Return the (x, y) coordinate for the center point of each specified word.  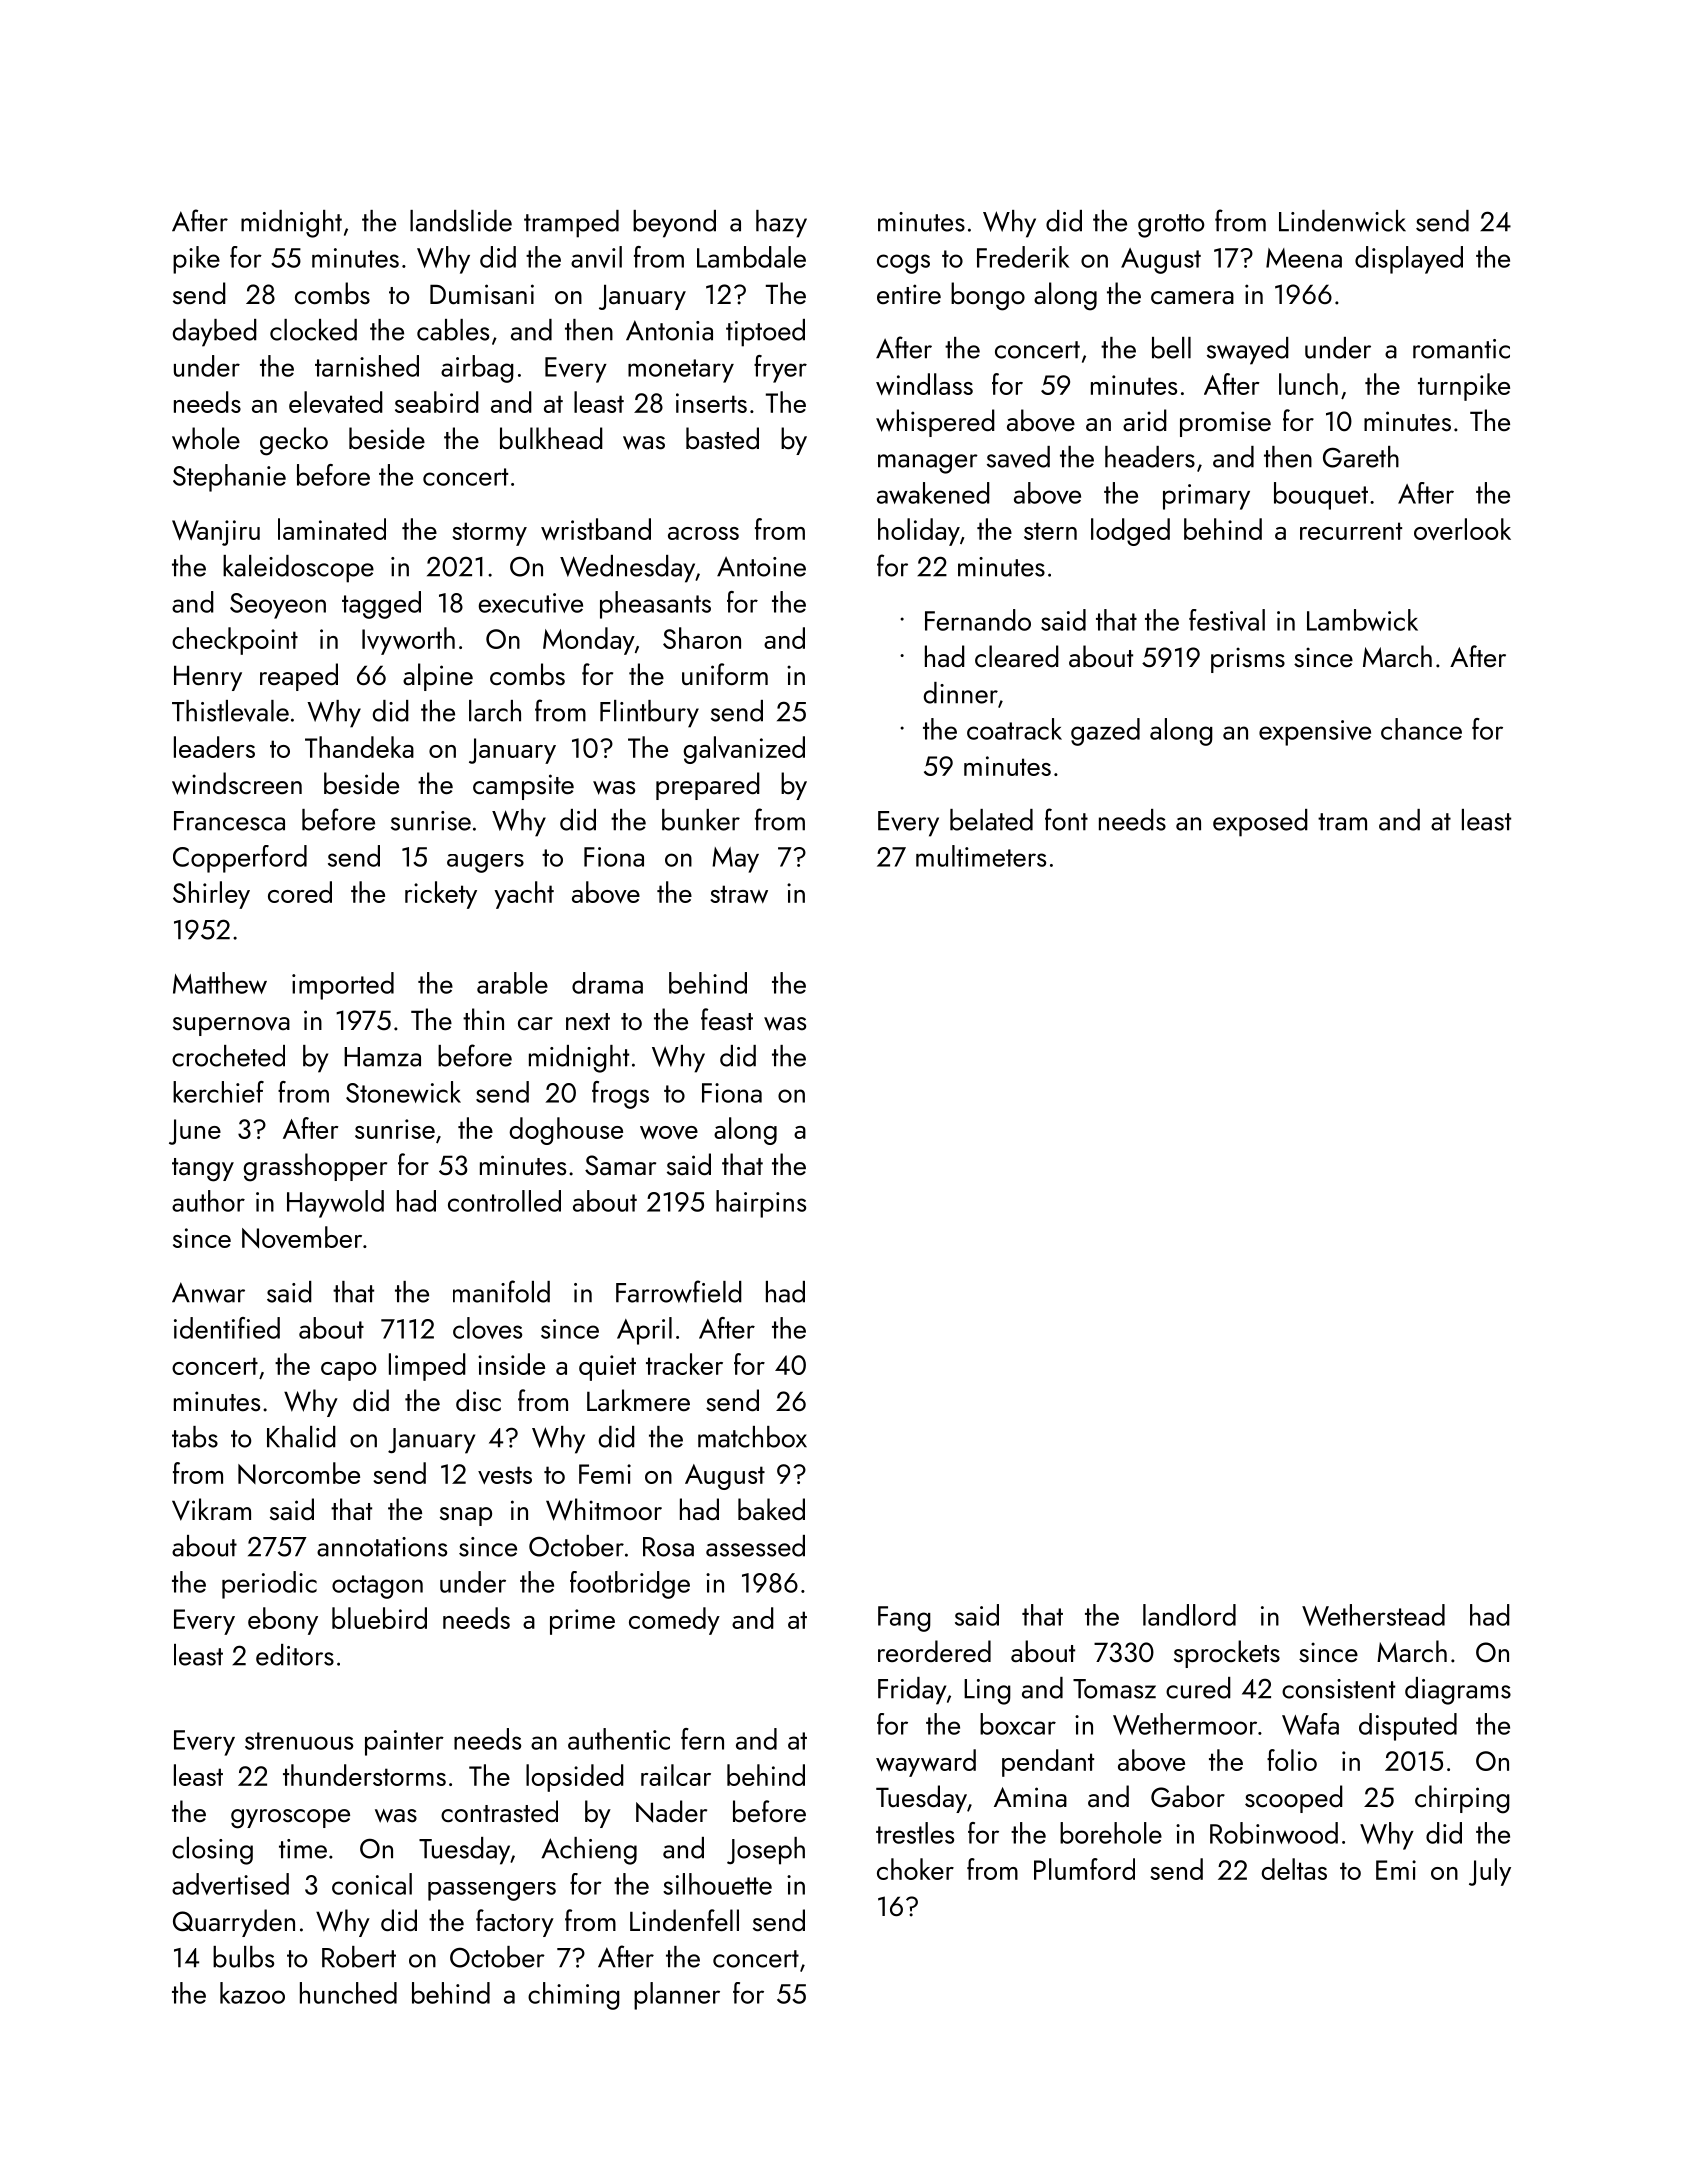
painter (404, 1743)
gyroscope (290, 1819)
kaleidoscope (298, 569)
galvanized (744, 750)
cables (453, 330)
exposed (1260, 823)
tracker (684, 1364)
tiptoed (765, 333)
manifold (501, 1291)
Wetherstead (1373, 1615)
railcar (676, 1775)
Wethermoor (1185, 1724)
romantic (1461, 349)
